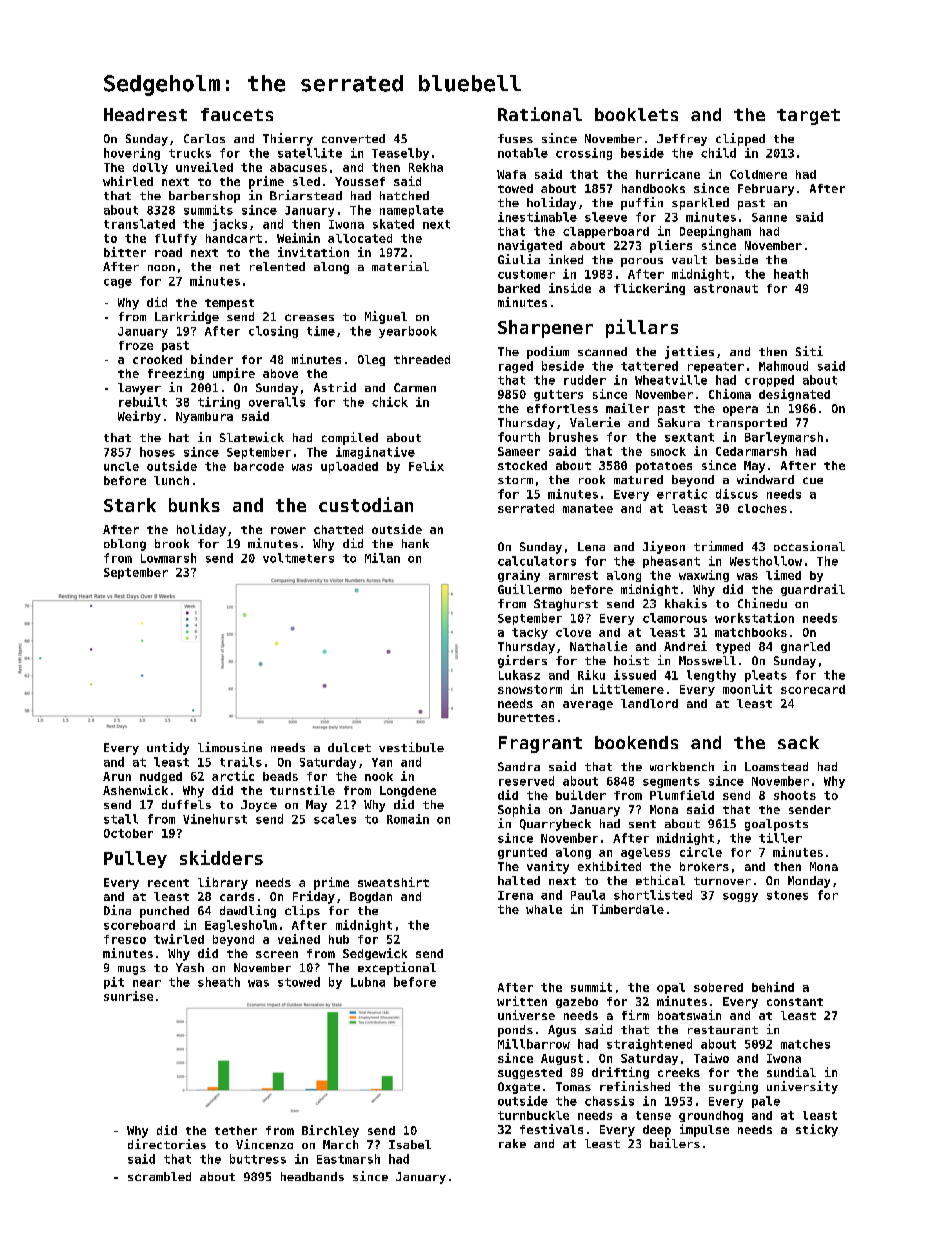  Describe the element at coordinates (410, 1144) in the document. I see `Isabel` at that location.
